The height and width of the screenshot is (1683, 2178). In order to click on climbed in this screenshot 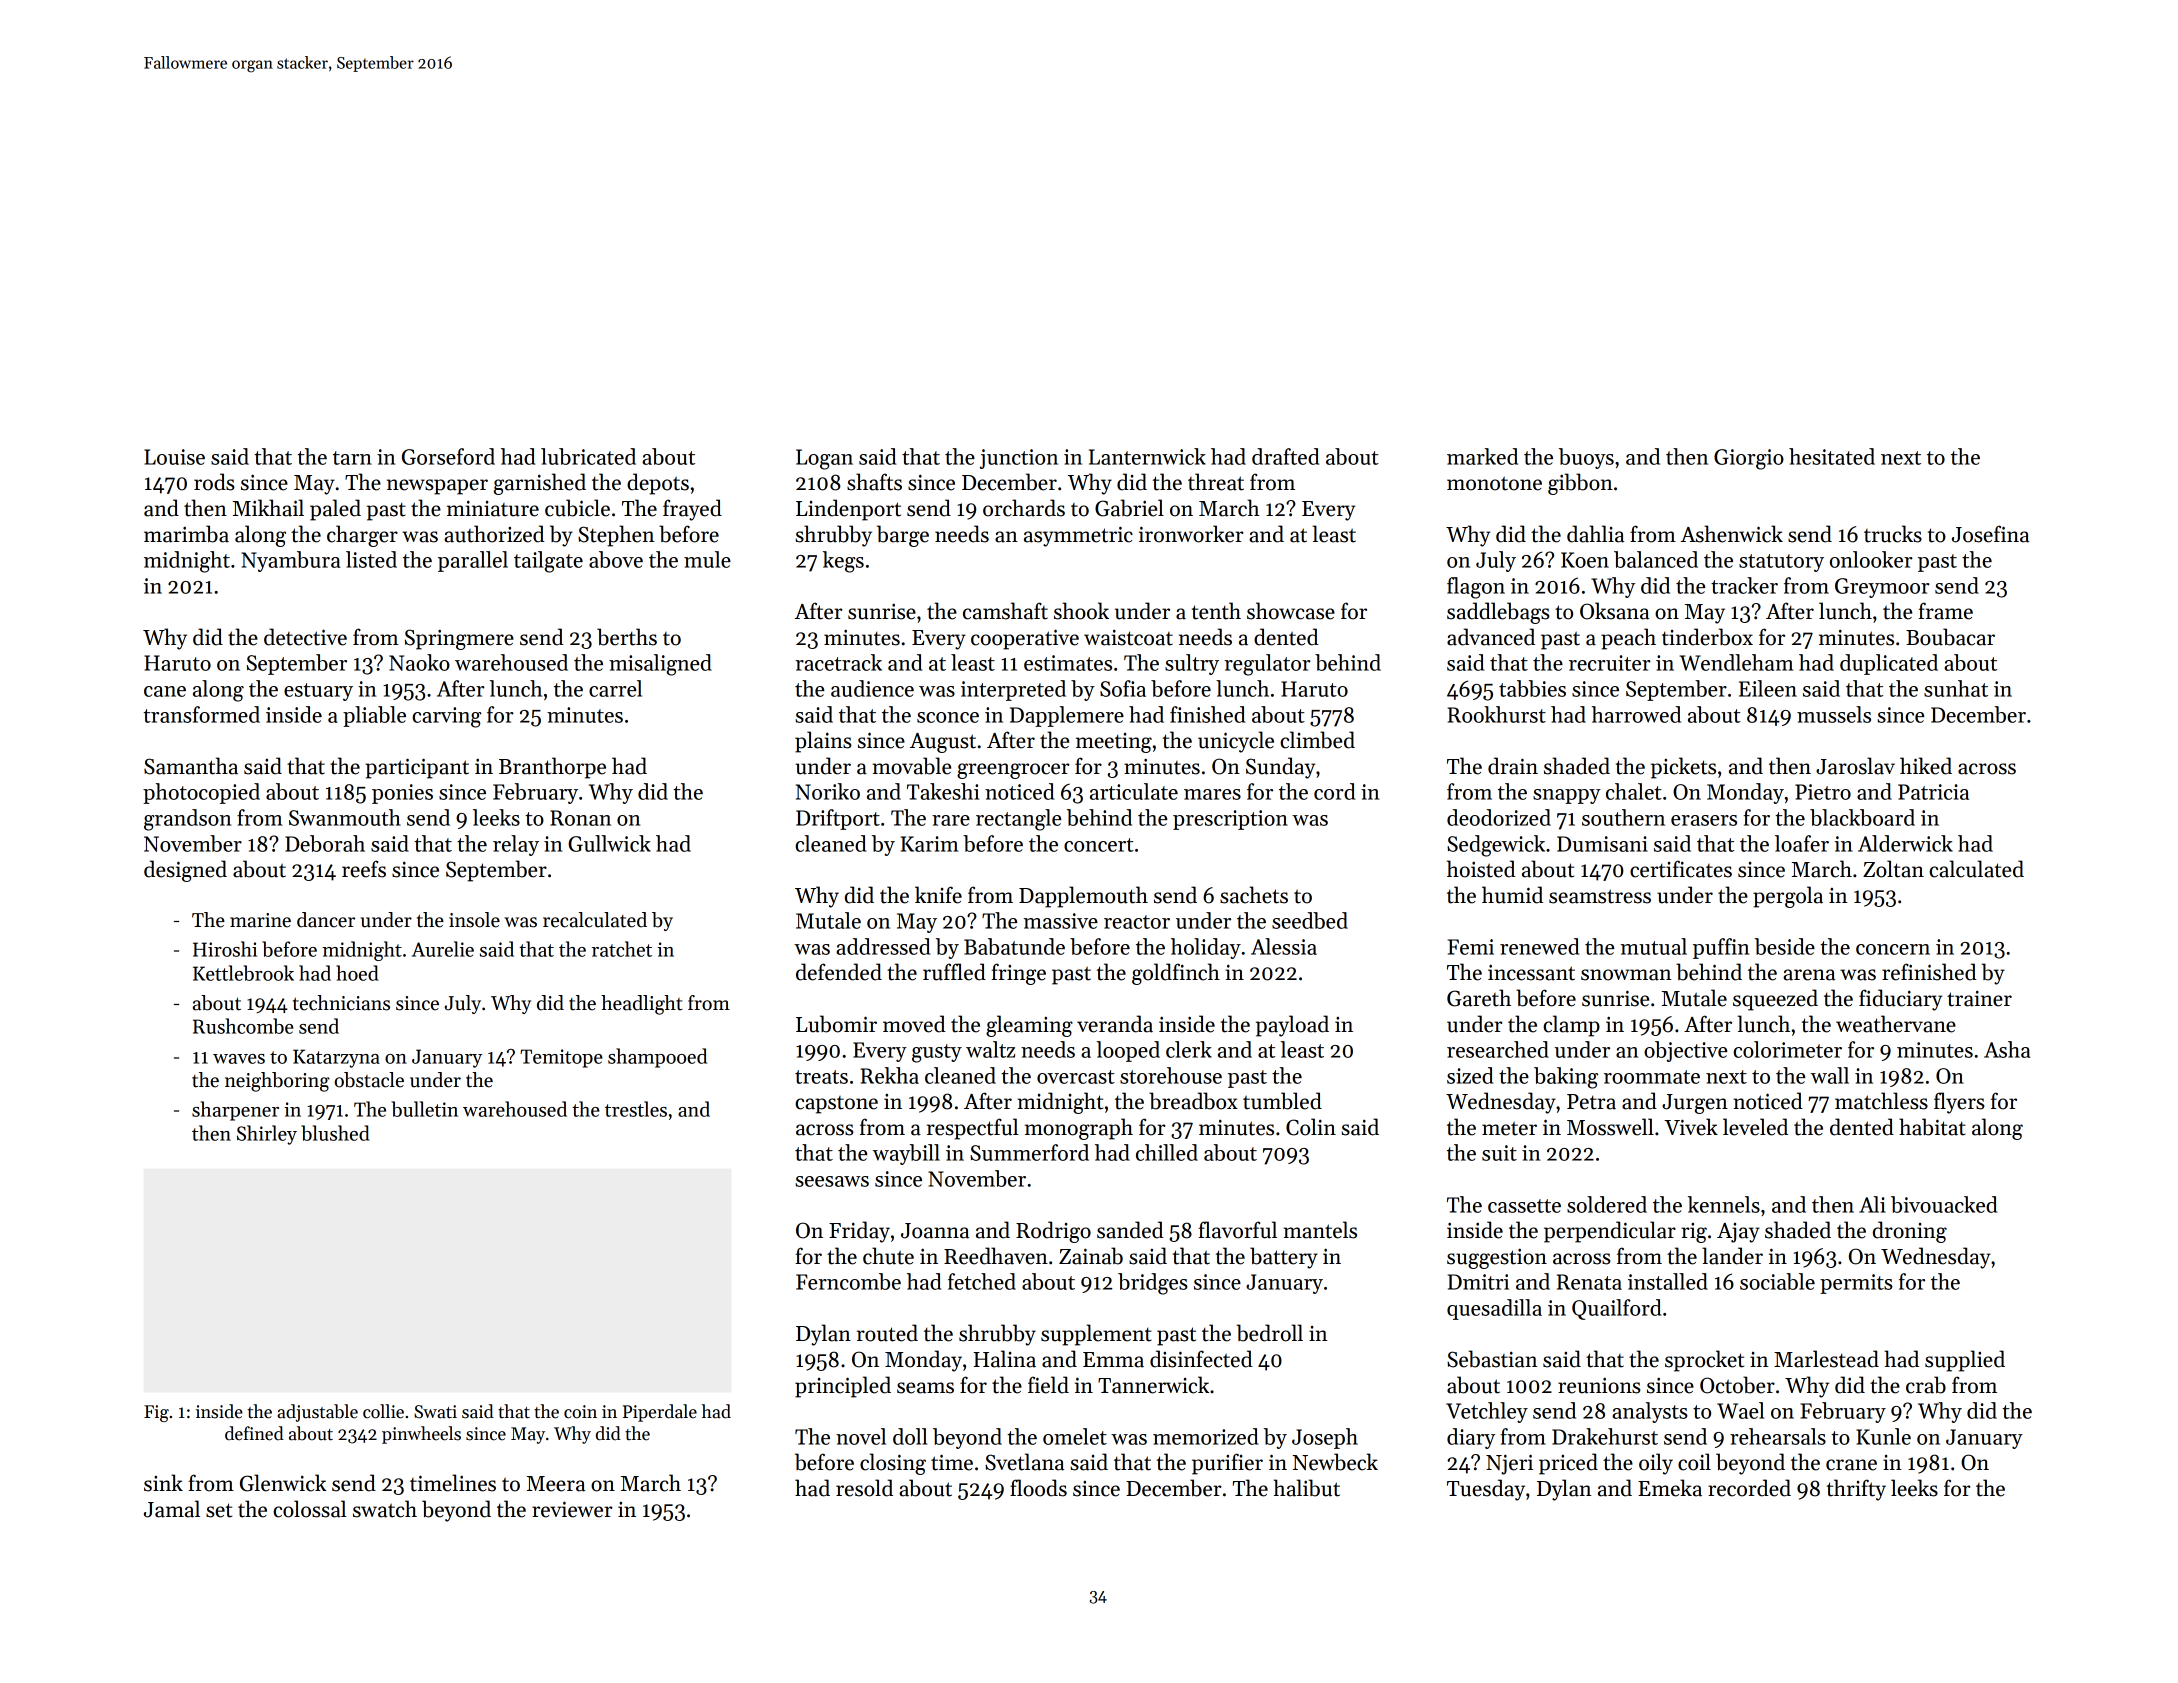, I will do `click(1317, 740)`.
